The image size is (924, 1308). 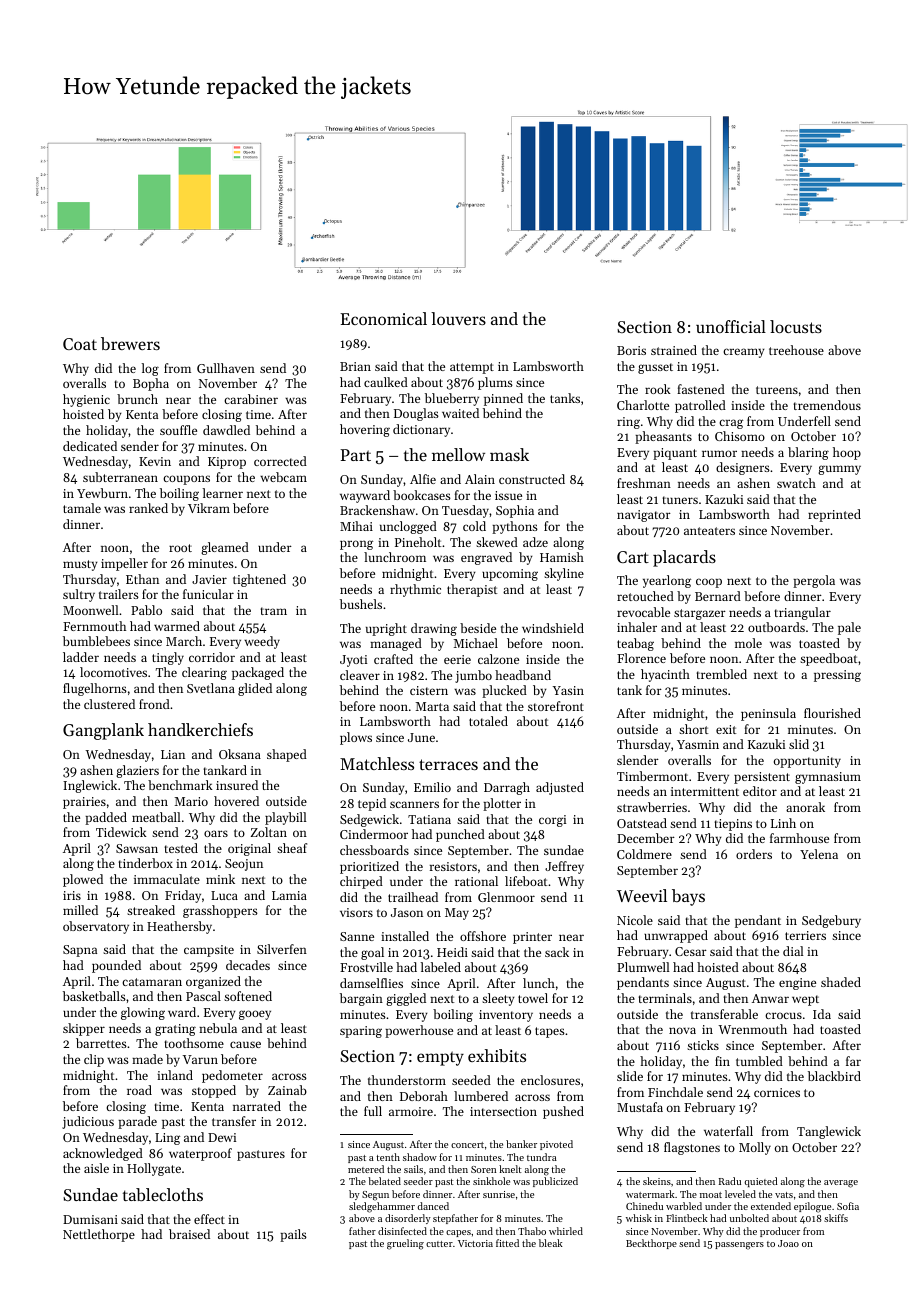 What do you see at coordinates (411, 1111) in the document?
I see `armoire` at bounding box center [411, 1111].
